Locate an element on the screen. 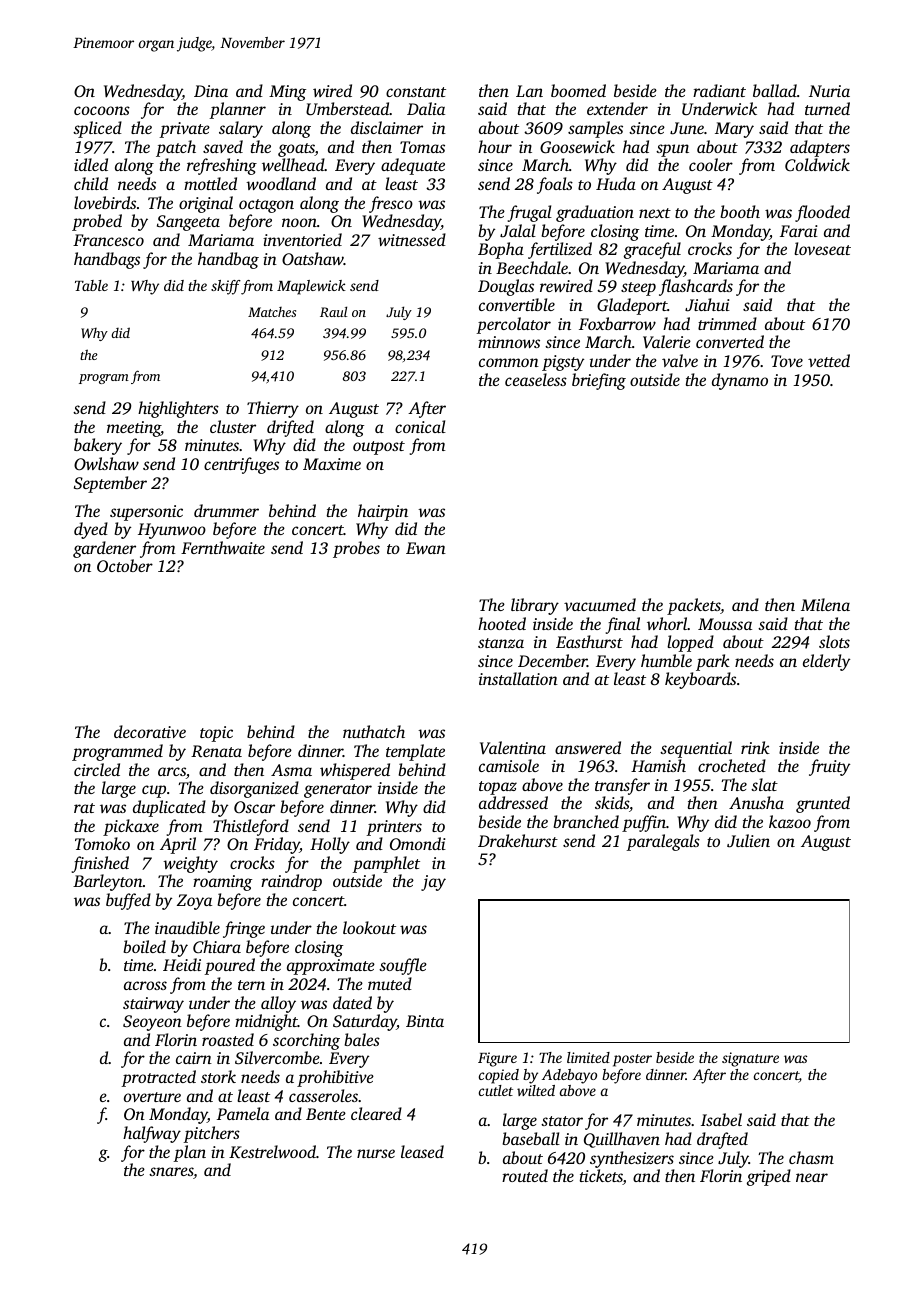 The image size is (924, 1308). Dalia is located at coordinates (426, 108).
